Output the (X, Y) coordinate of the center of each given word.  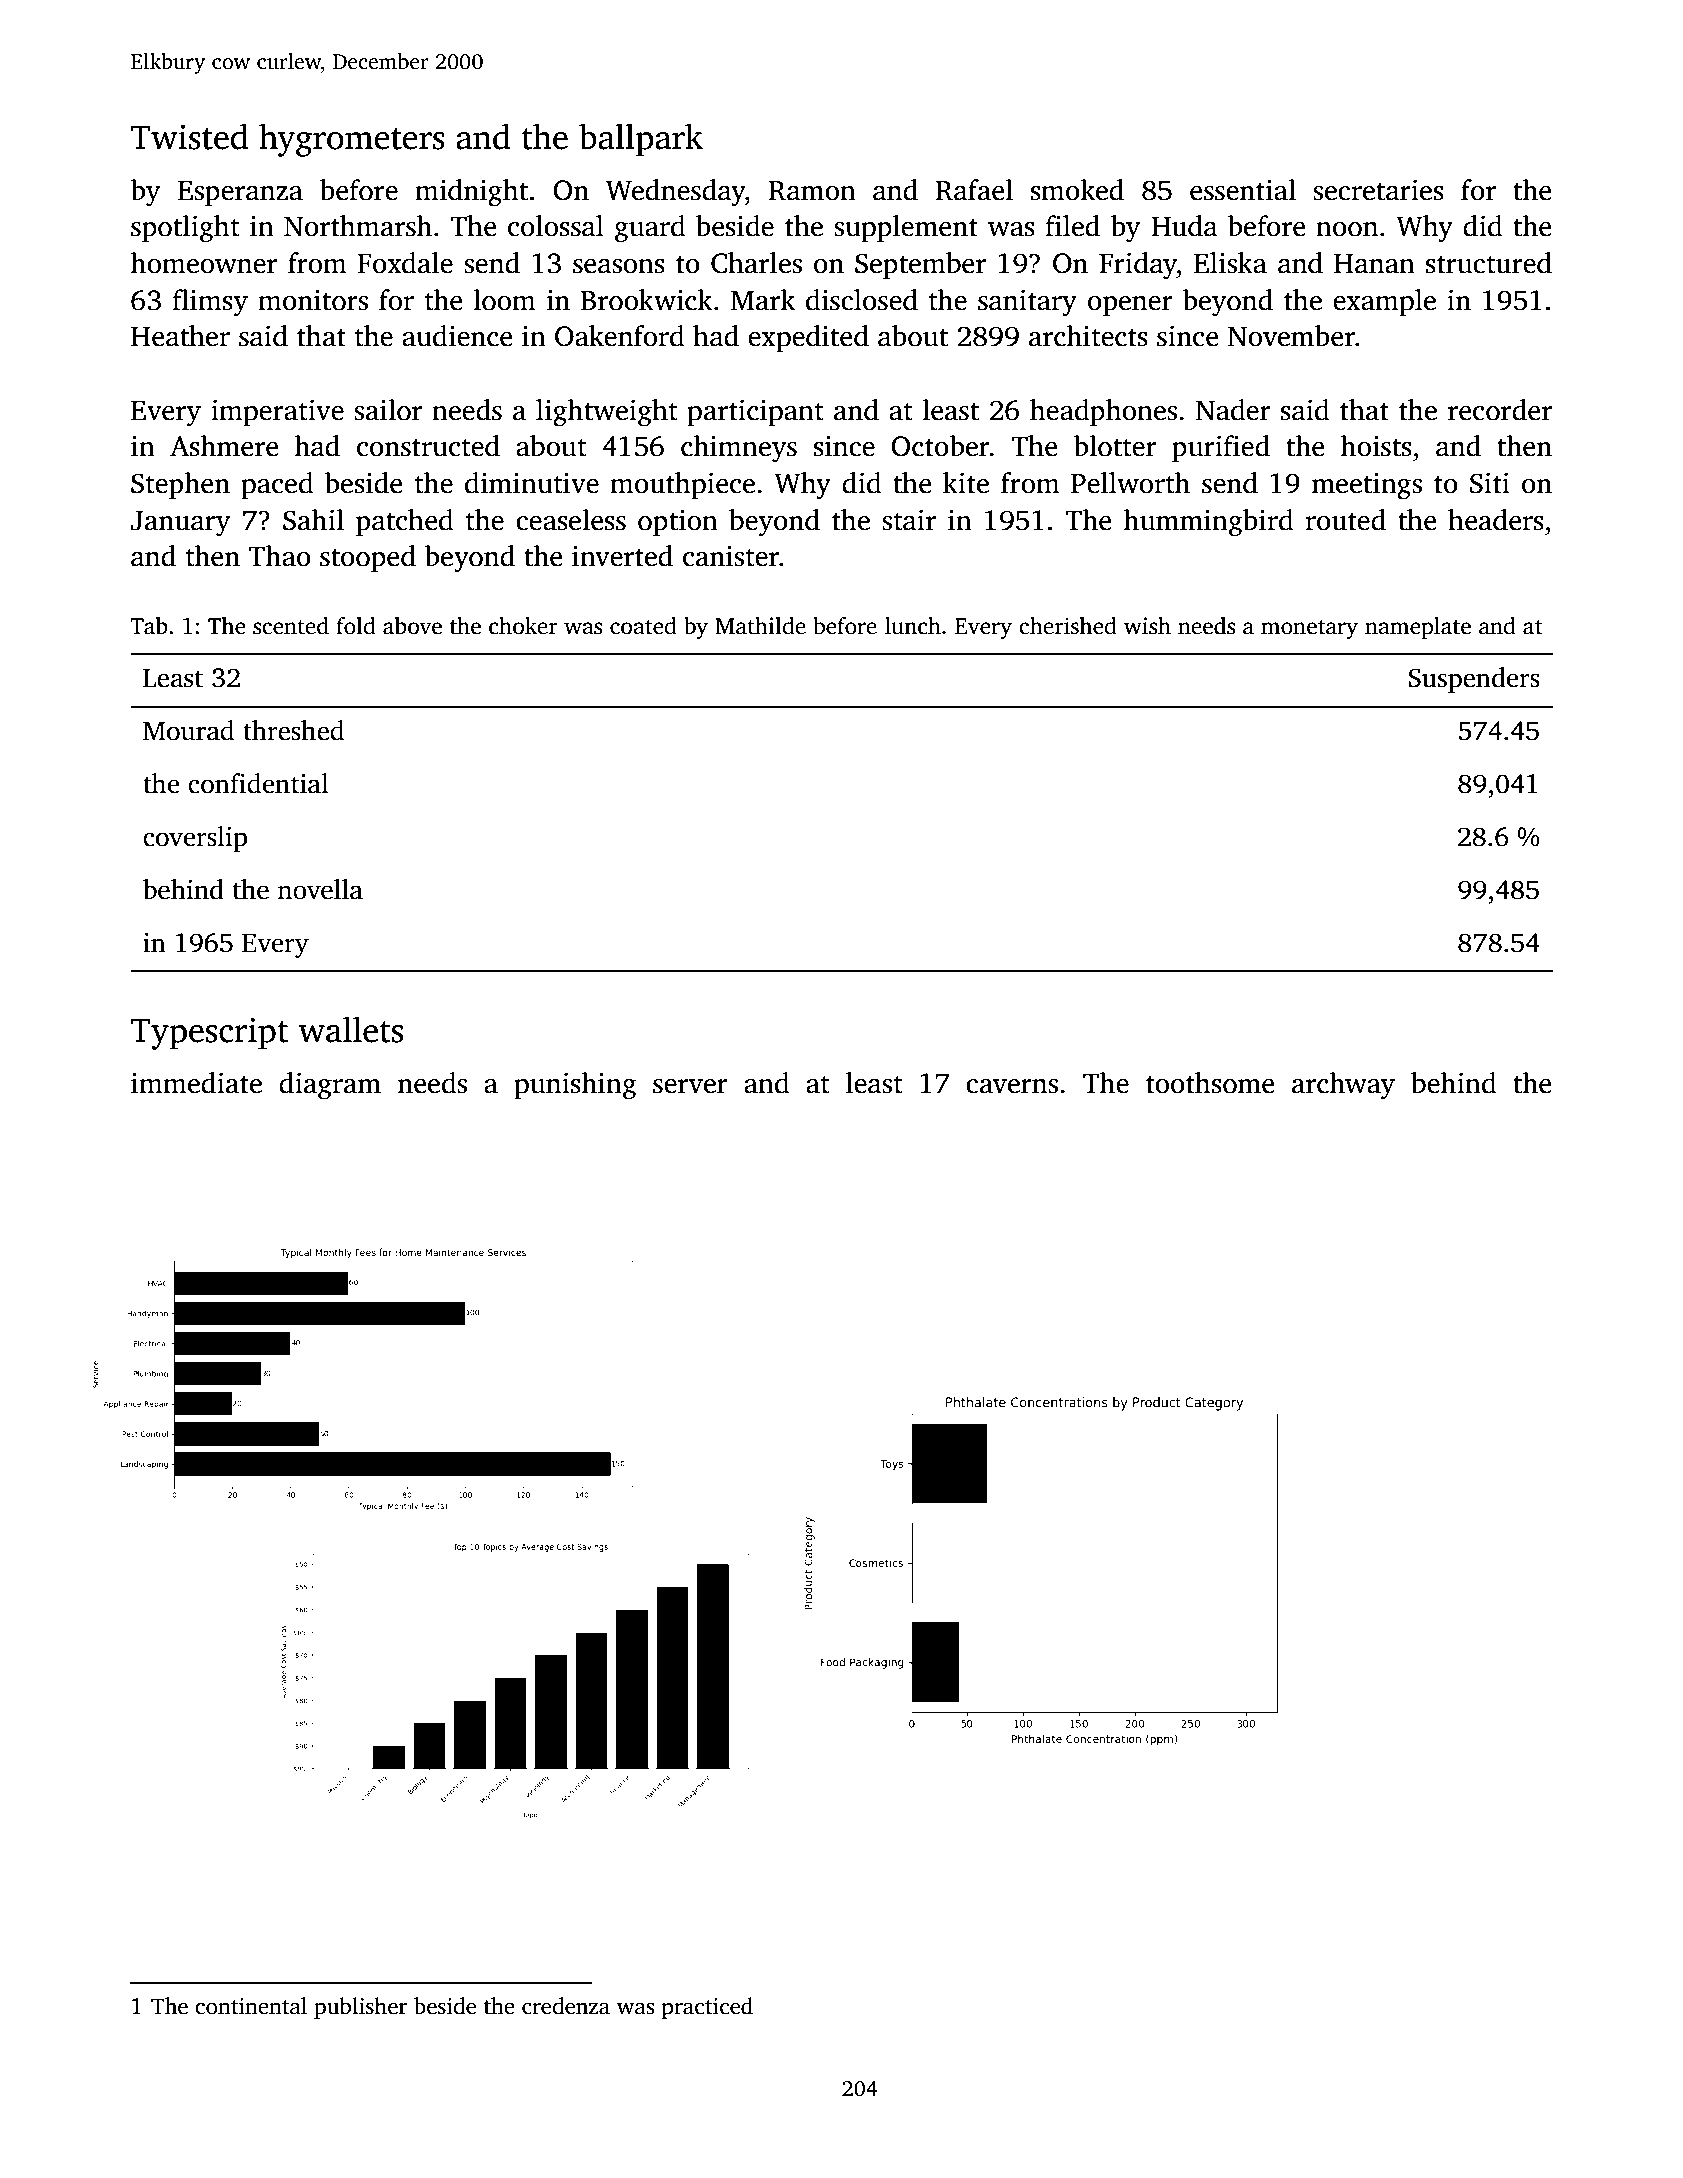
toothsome (1210, 1083)
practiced (707, 2008)
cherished (1068, 626)
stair (909, 520)
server (690, 1086)
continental (251, 2006)
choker (523, 626)
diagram (330, 1086)
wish (1147, 626)
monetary (1309, 629)
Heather (180, 336)
